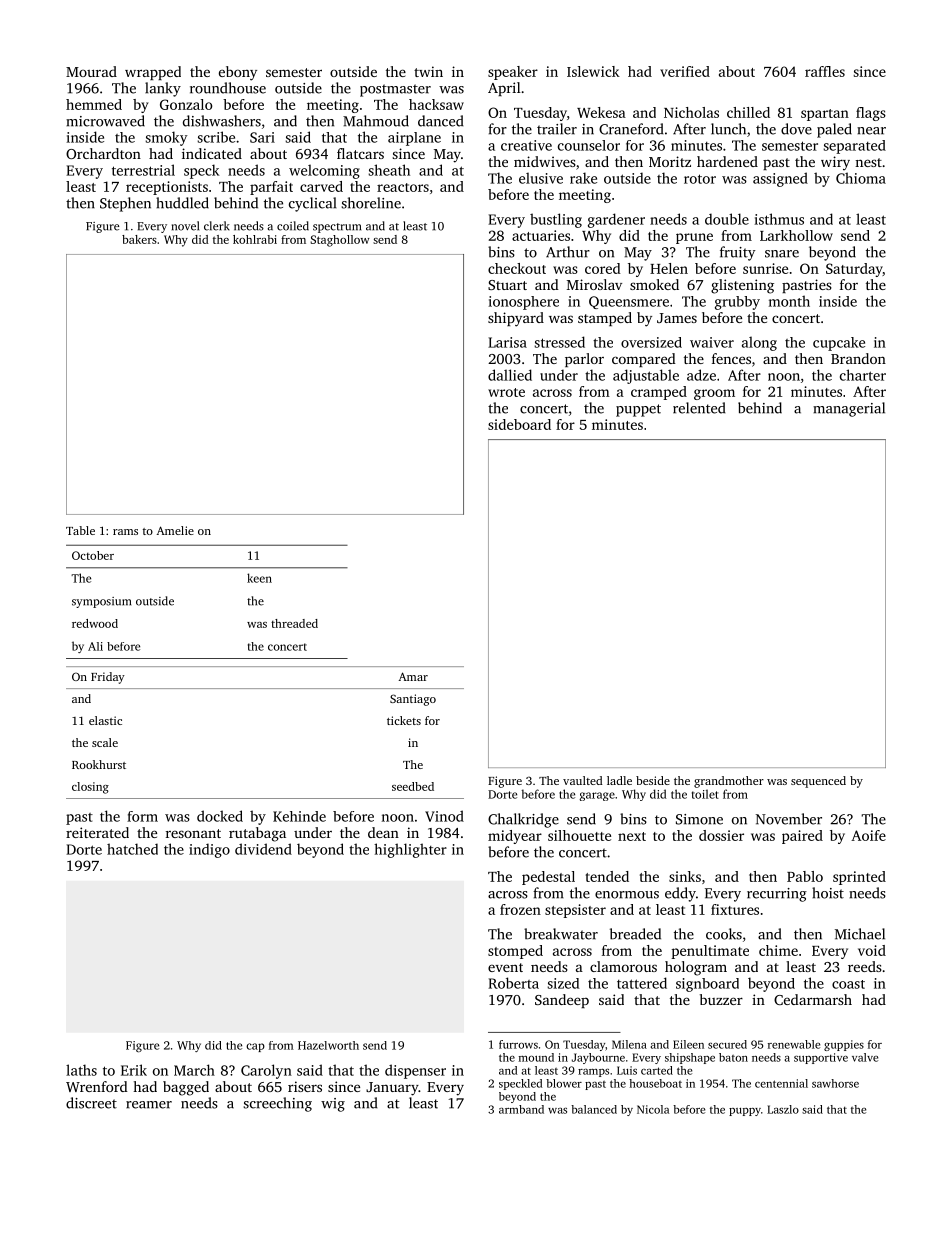 The width and height of the image is (952, 1233). I want to click on raffles, so click(825, 71).
